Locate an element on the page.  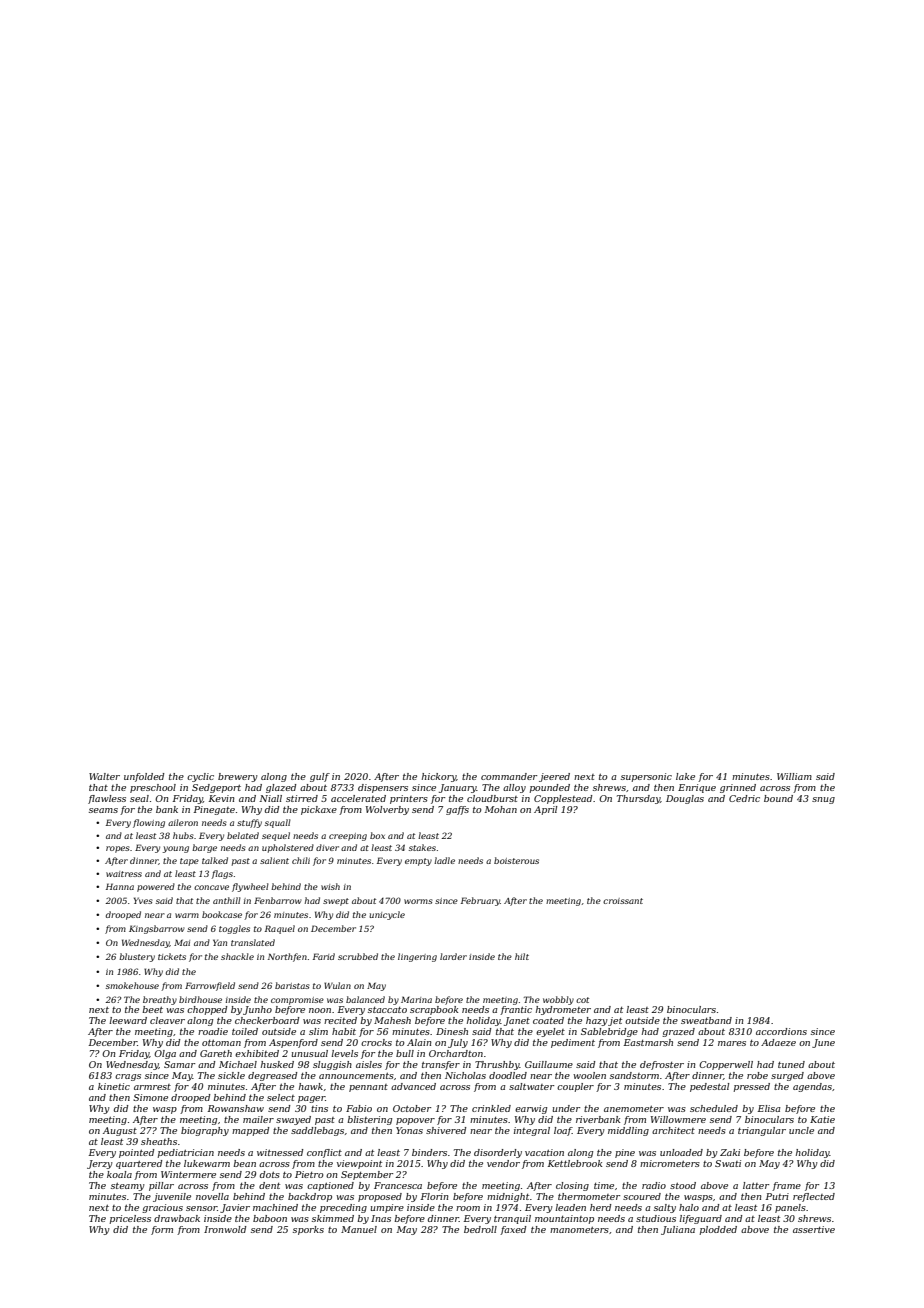
Junho is located at coordinates (257, 1010).
